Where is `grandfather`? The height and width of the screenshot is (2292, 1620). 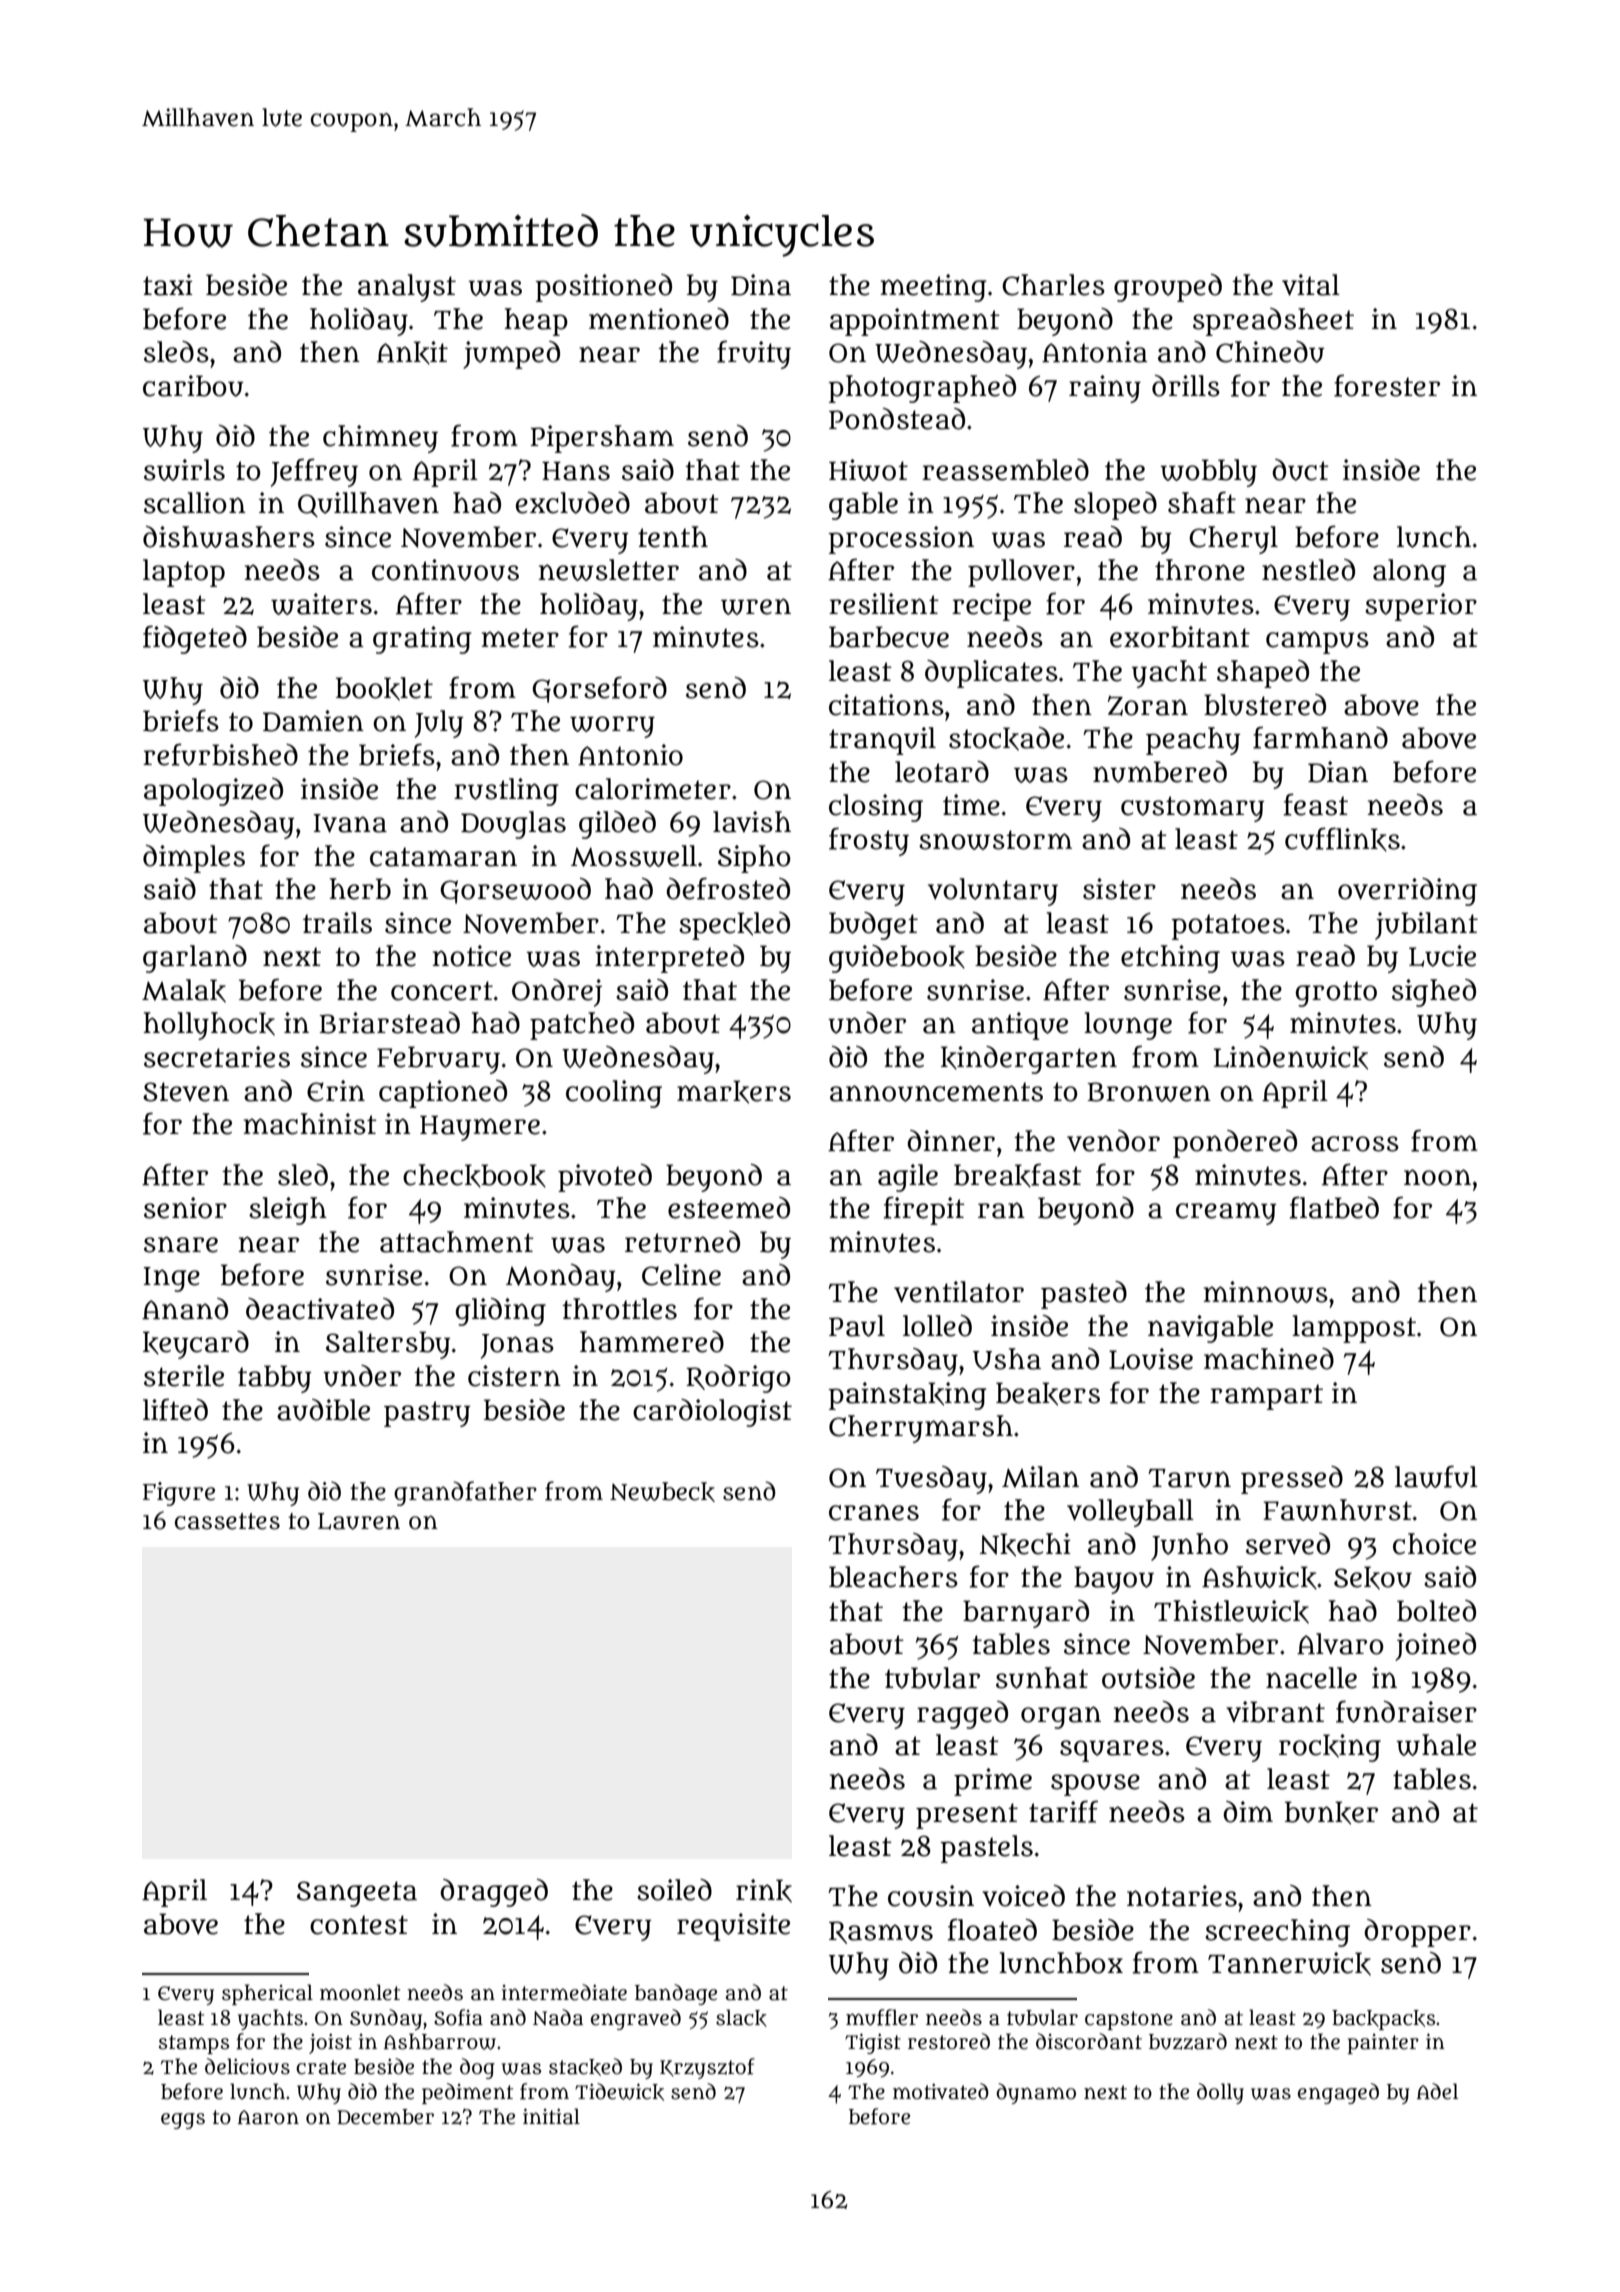 grandfather is located at coordinates (465, 1493).
